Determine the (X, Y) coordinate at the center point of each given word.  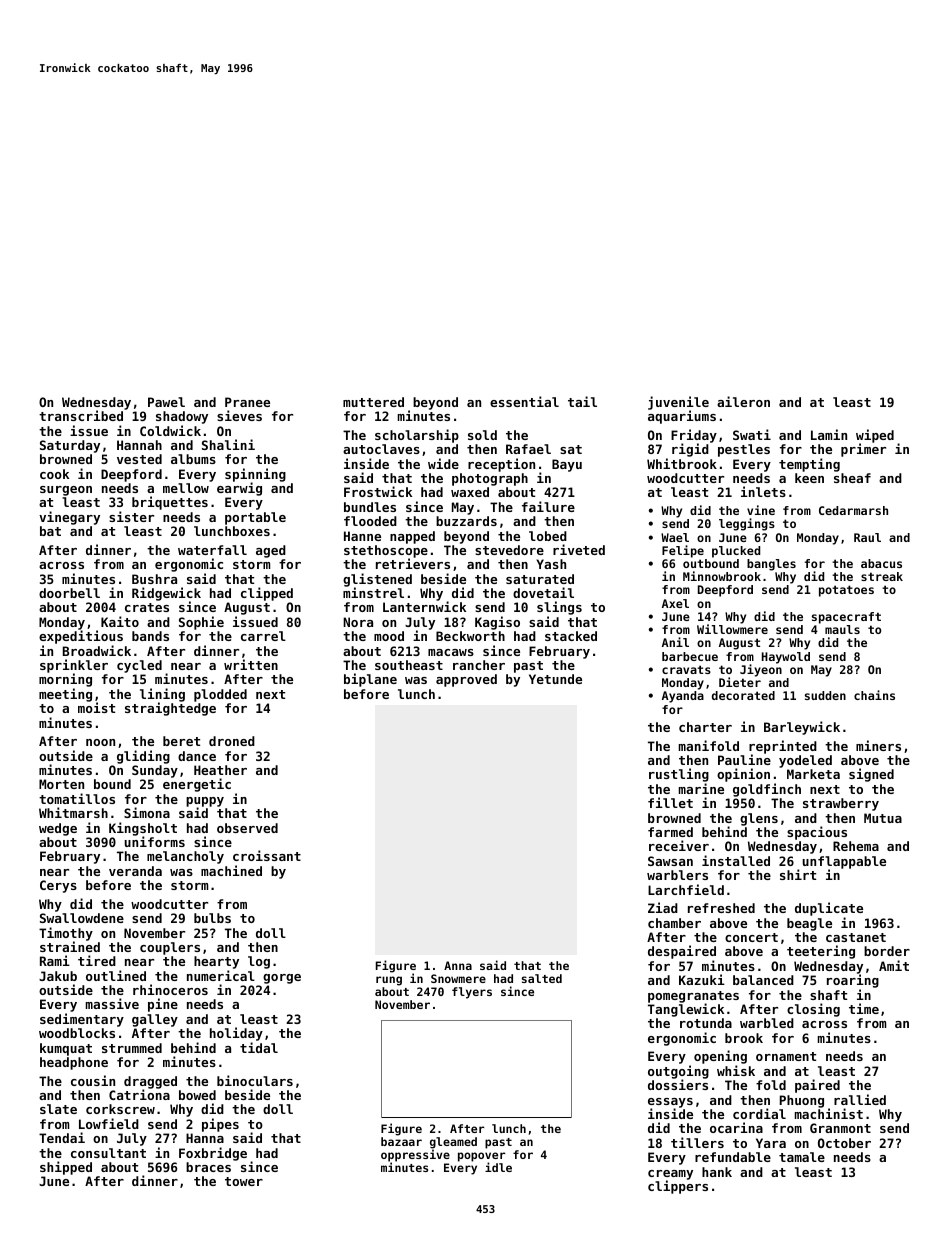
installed (736, 860)
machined (231, 870)
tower (244, 1181)
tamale (802, 1157)
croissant (267, 855)
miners (878, 745)
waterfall (212, 550)
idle (498, 1167)
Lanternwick (424, 607)
